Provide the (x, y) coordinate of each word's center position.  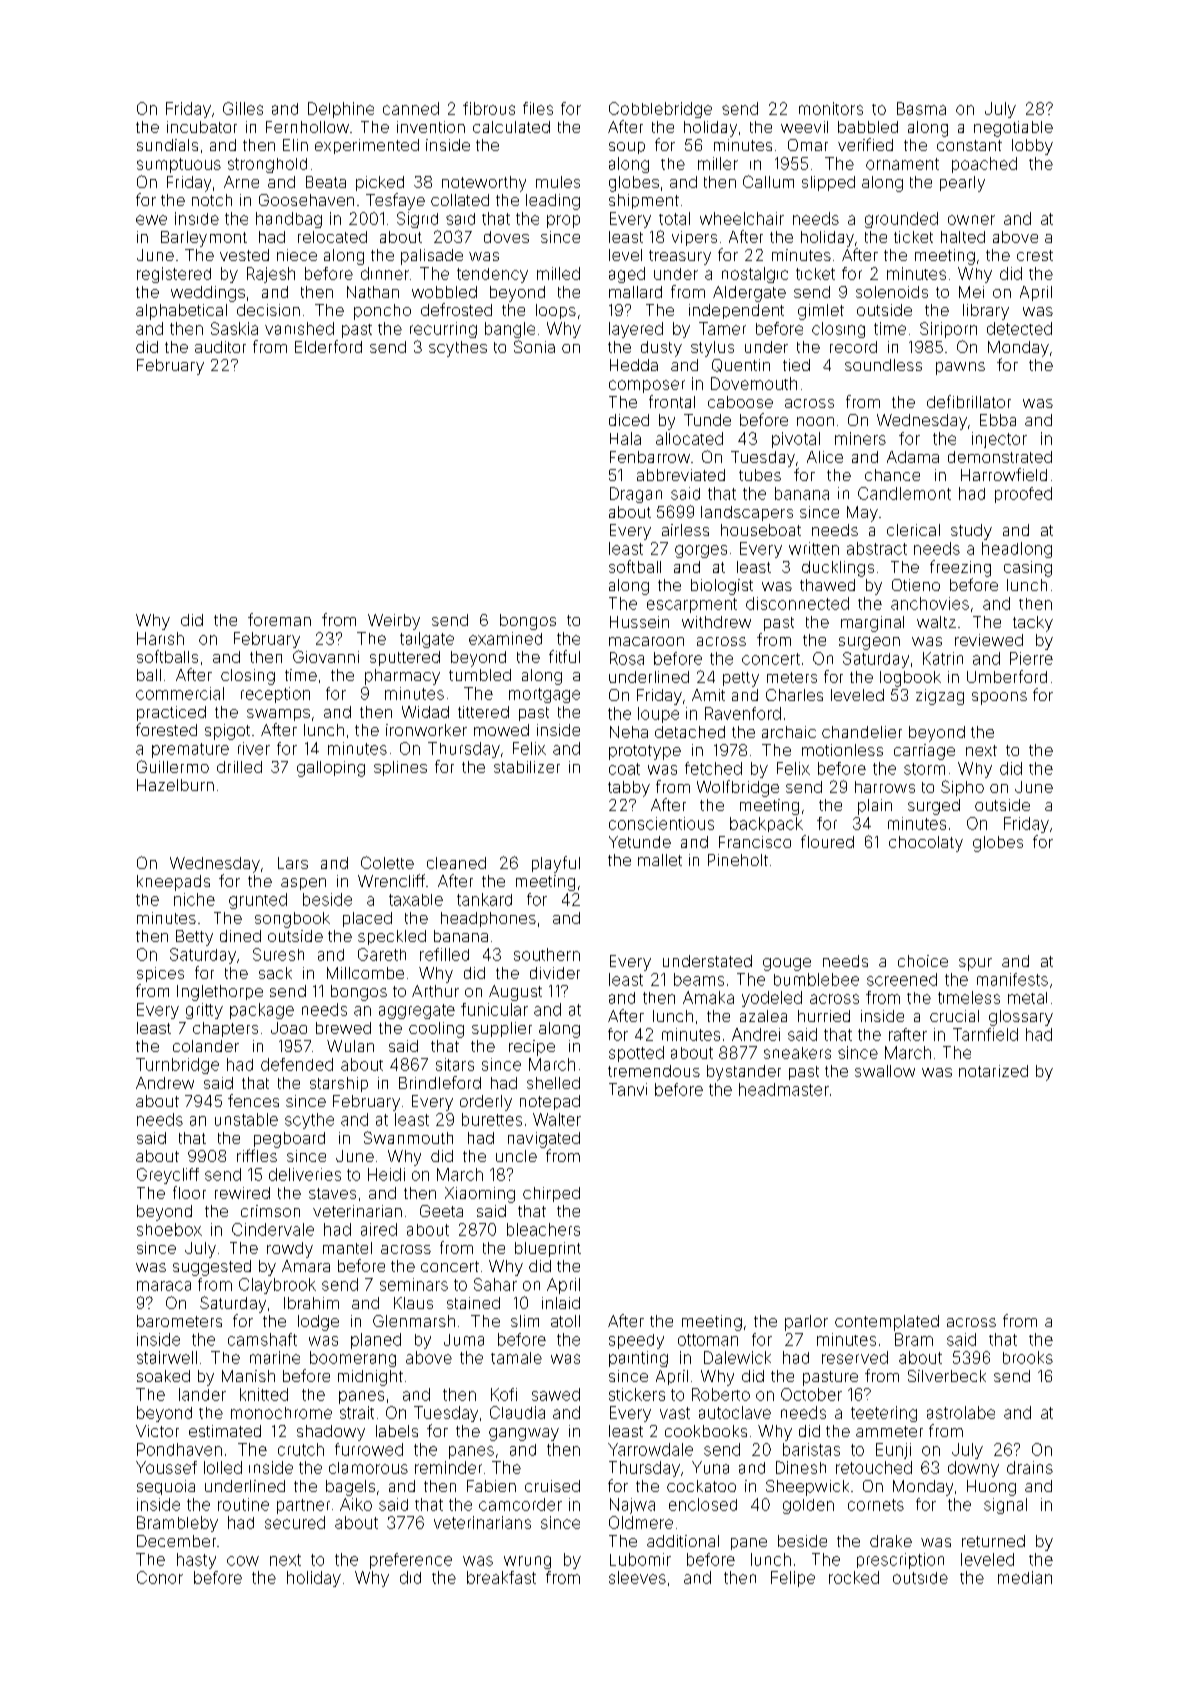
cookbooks (706, 1431)
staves (332, 1193)
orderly (486, 1103)
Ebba (998, 420)
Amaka (708, 997)
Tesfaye (395, 201)
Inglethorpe (220, 993)
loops (556, 311)
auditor (220, 347)
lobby (1032, 147)
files (538, 108)
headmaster (784, 1089)
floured (827, 841)
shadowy (331, 1433)
